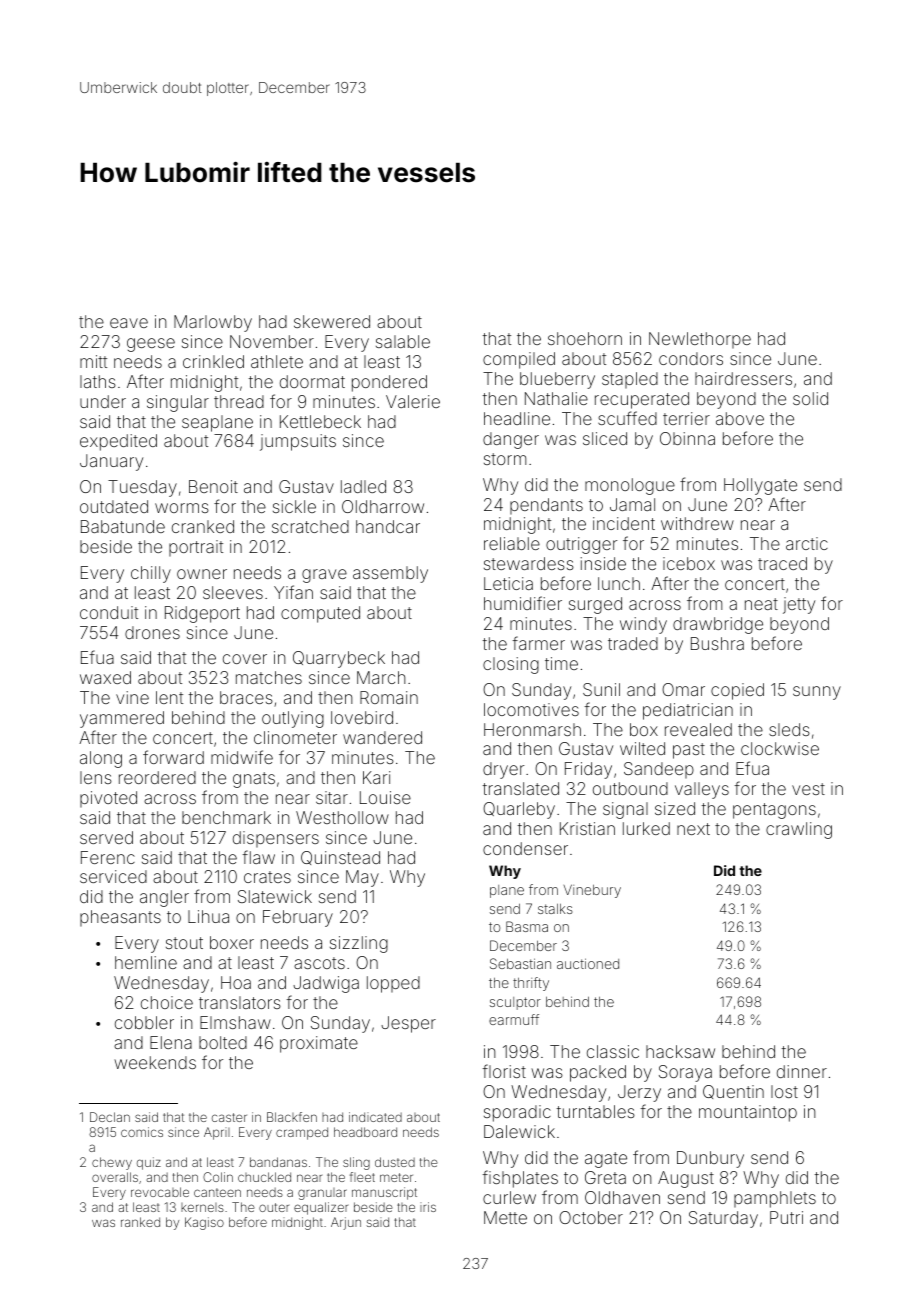 The height and width of the image is (1311, 924). Describe the element at coordinates (700, 340) in the image. I see `Newlethorpe` at that location.
